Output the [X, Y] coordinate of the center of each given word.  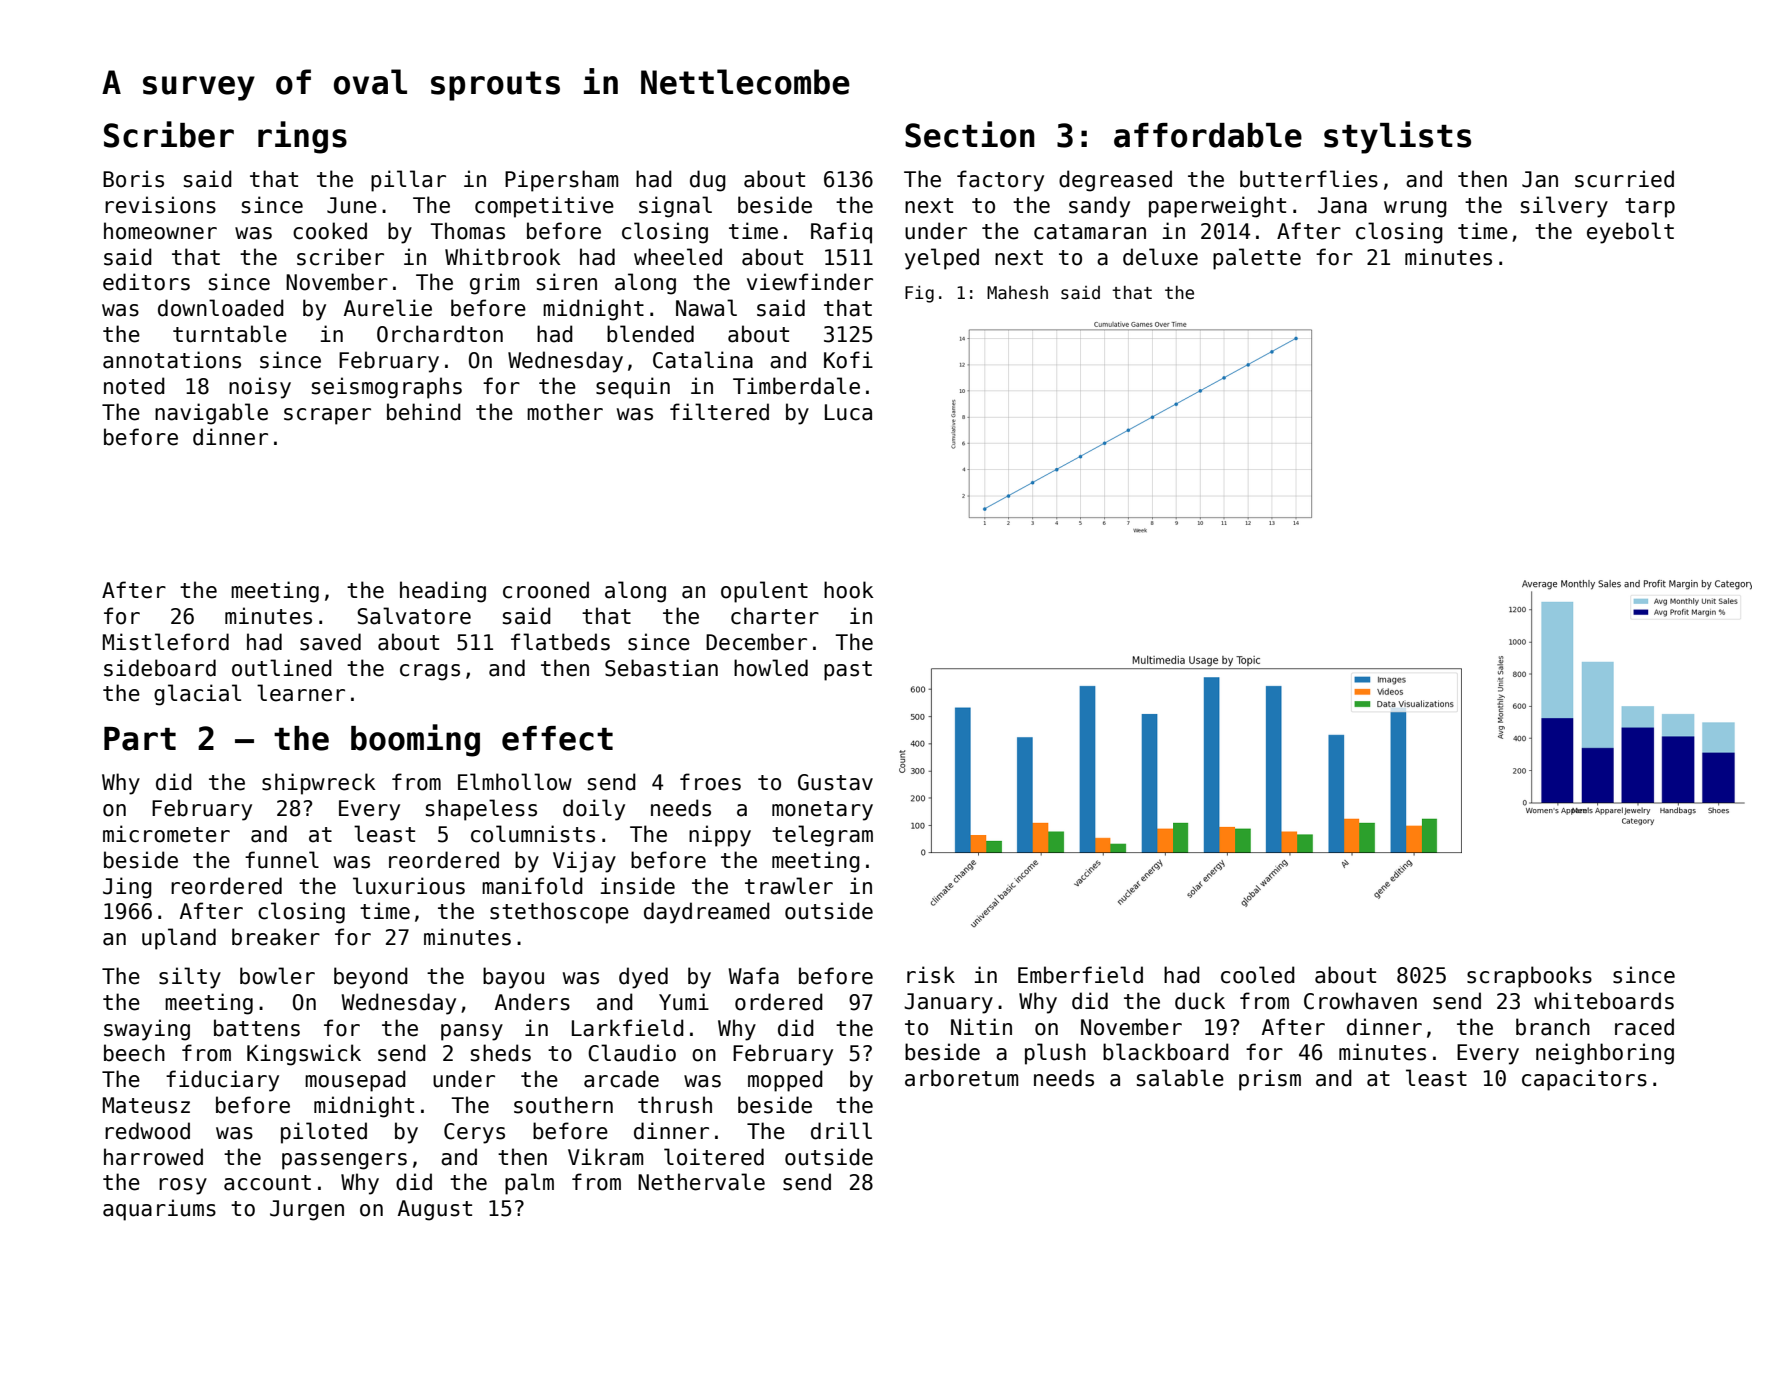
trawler [789, 886]
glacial [197, 695]
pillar [408, 181]
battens [257, 1028]
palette [1257, 259]
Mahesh [1017, 293]
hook [849, 590]
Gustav [835, 782]
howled [771, 668]
